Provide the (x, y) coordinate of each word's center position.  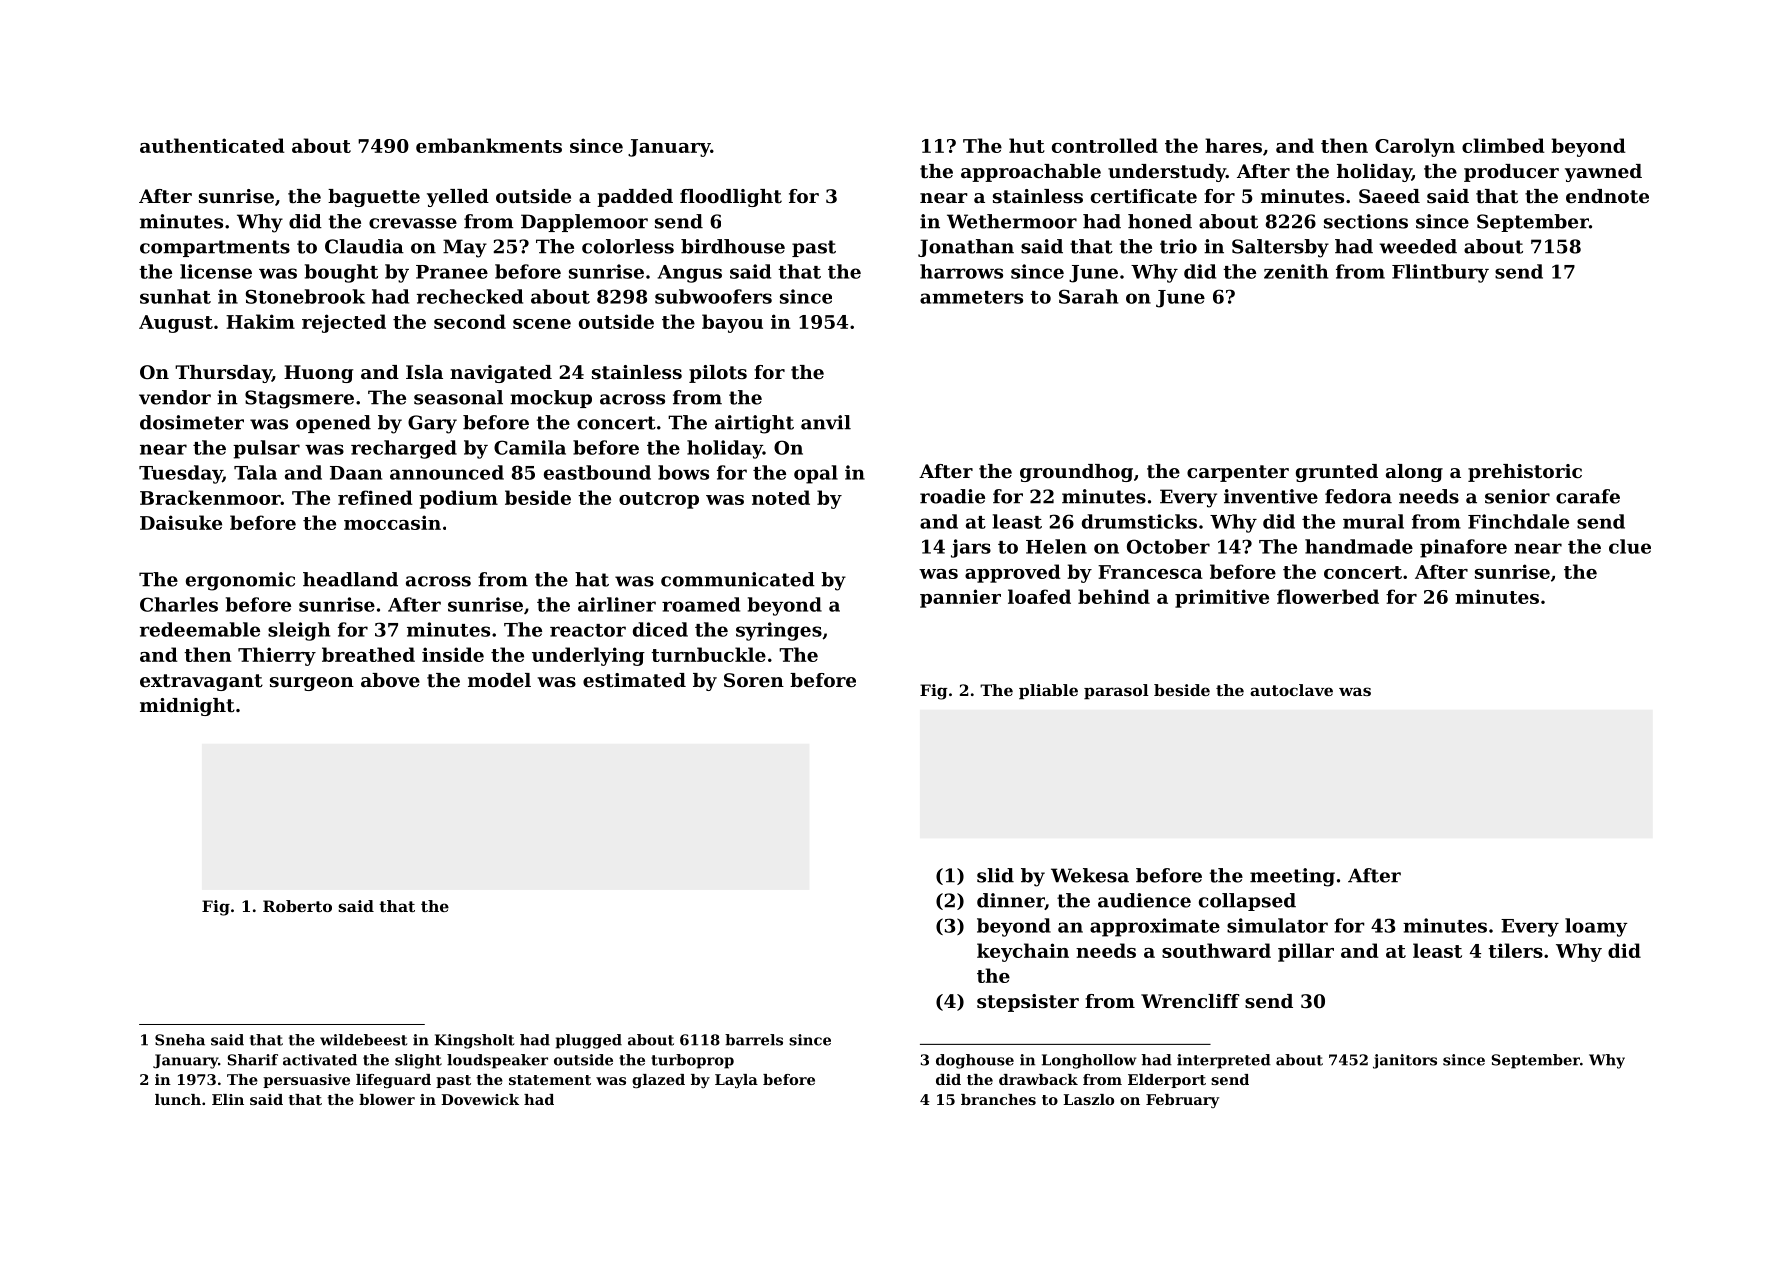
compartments (215, 248)
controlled (1105, 145)
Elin (228, 1099)
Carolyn (1415, 147)
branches (998, 1099)
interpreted (1224, 1061)
